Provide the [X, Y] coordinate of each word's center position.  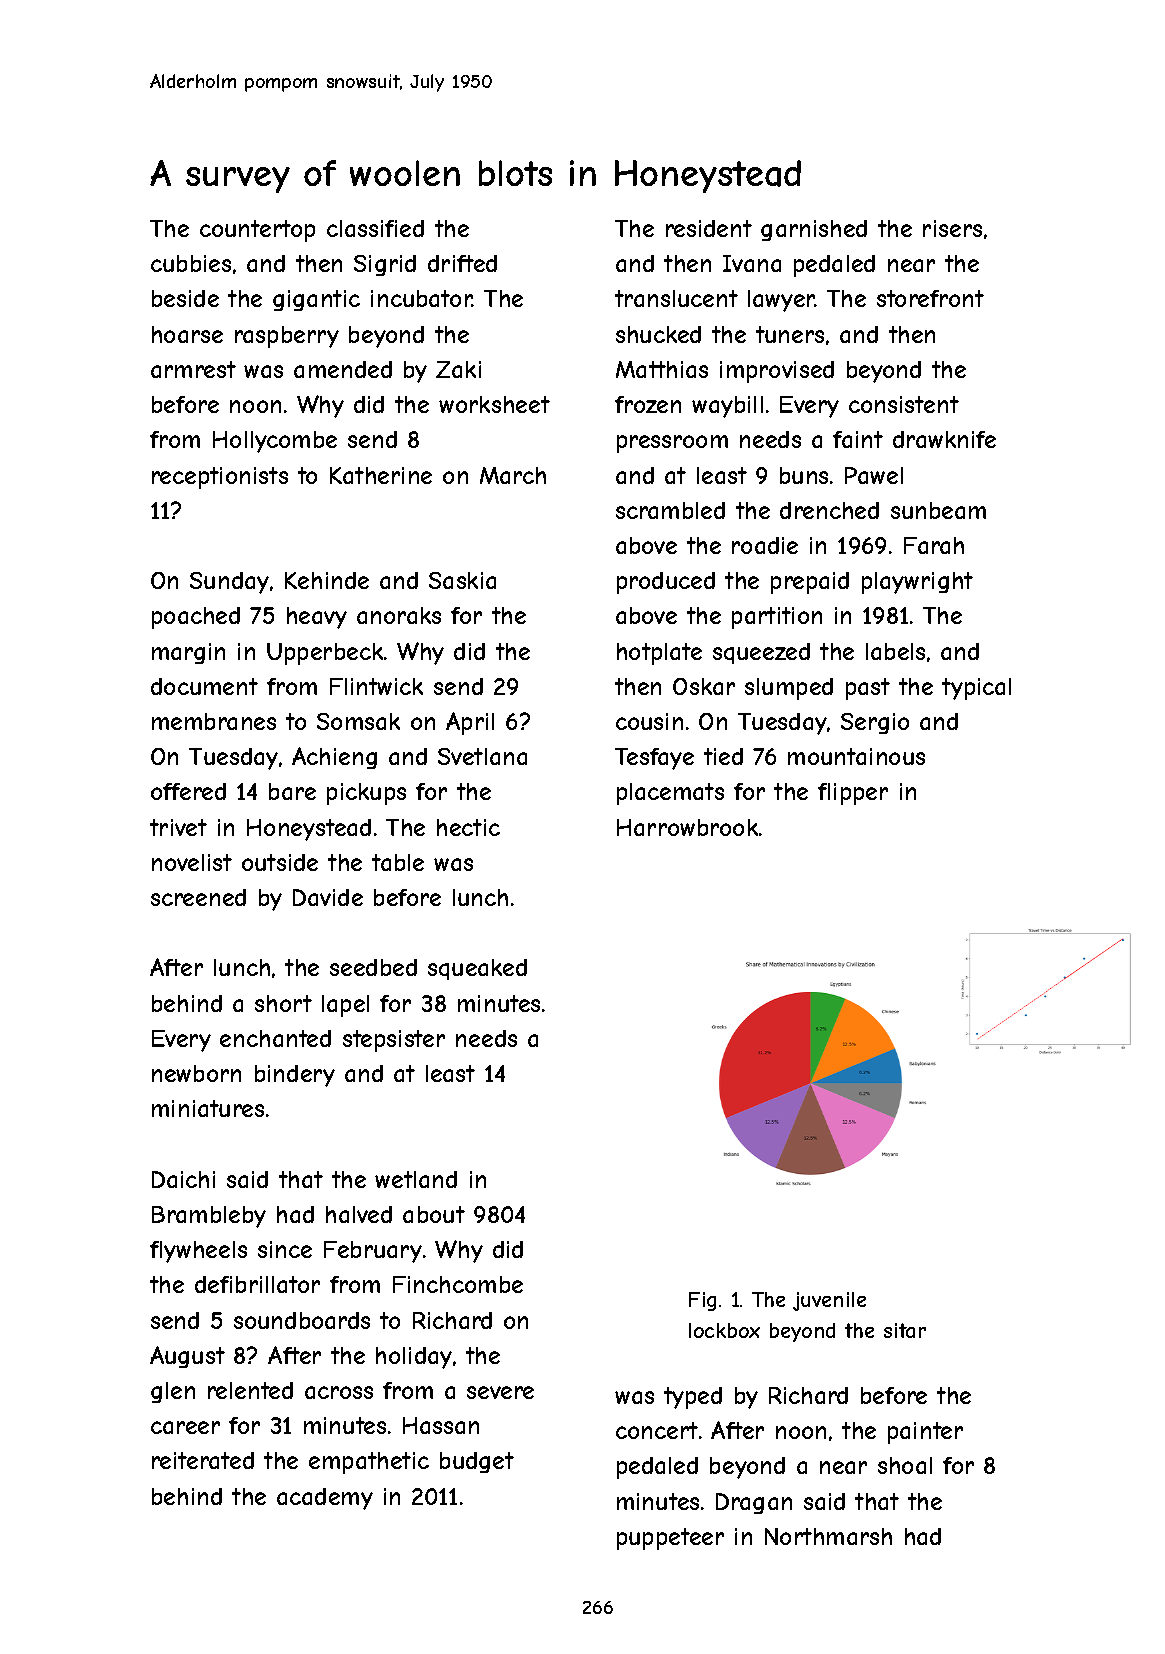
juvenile [829, 1301]
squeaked [477, 969]
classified [375, 228]
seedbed [373, 967]
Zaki [458, 369]
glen [173, 1392]
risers [952, 228]
